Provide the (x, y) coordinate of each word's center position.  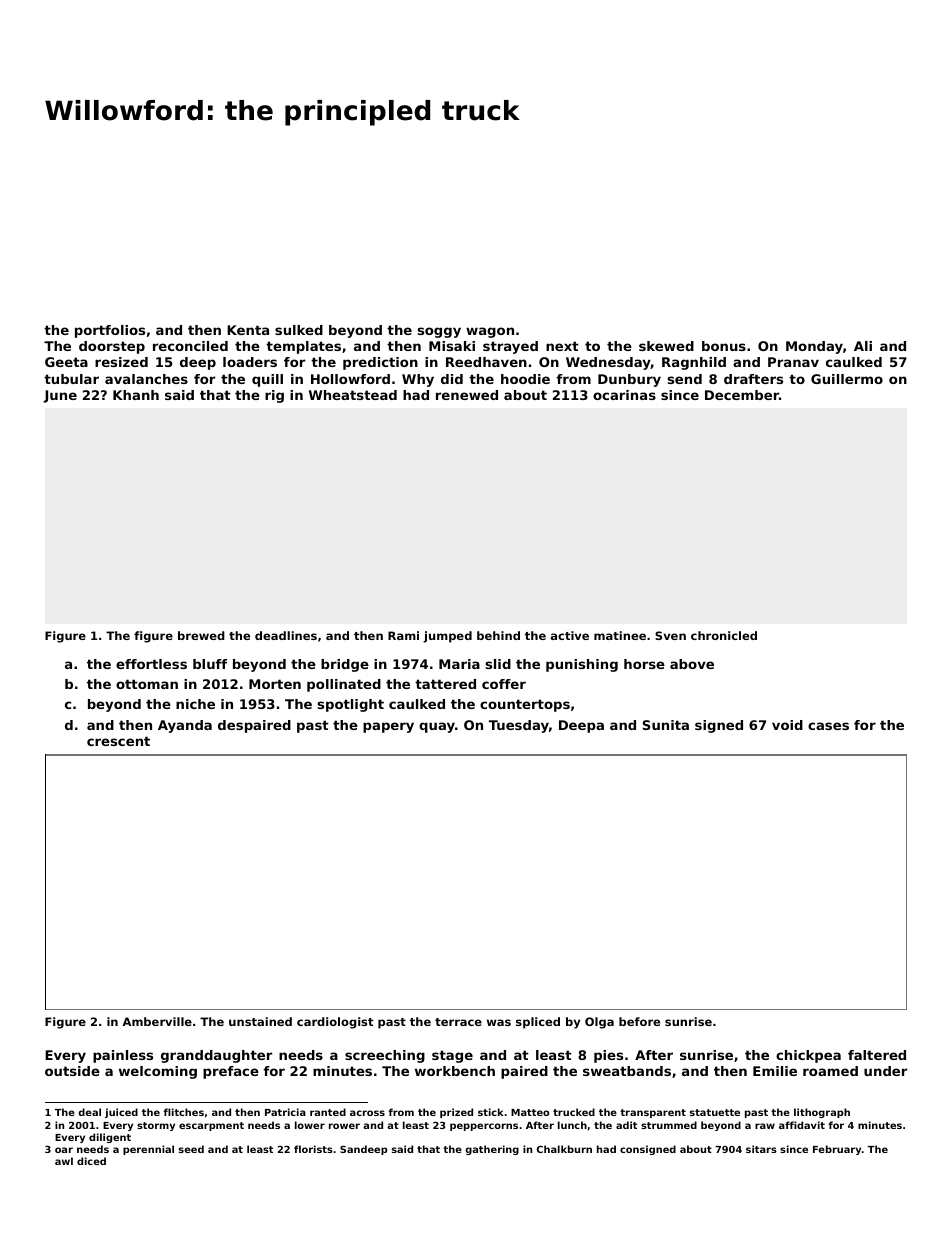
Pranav (793, 362)
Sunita (666, 725)
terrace (458, 1022)
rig (274, 396)
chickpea (808, 1056)
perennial (148, 1150)
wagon (490, 332)
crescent (118, 741)
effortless (151, 664)
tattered (445, 684)
